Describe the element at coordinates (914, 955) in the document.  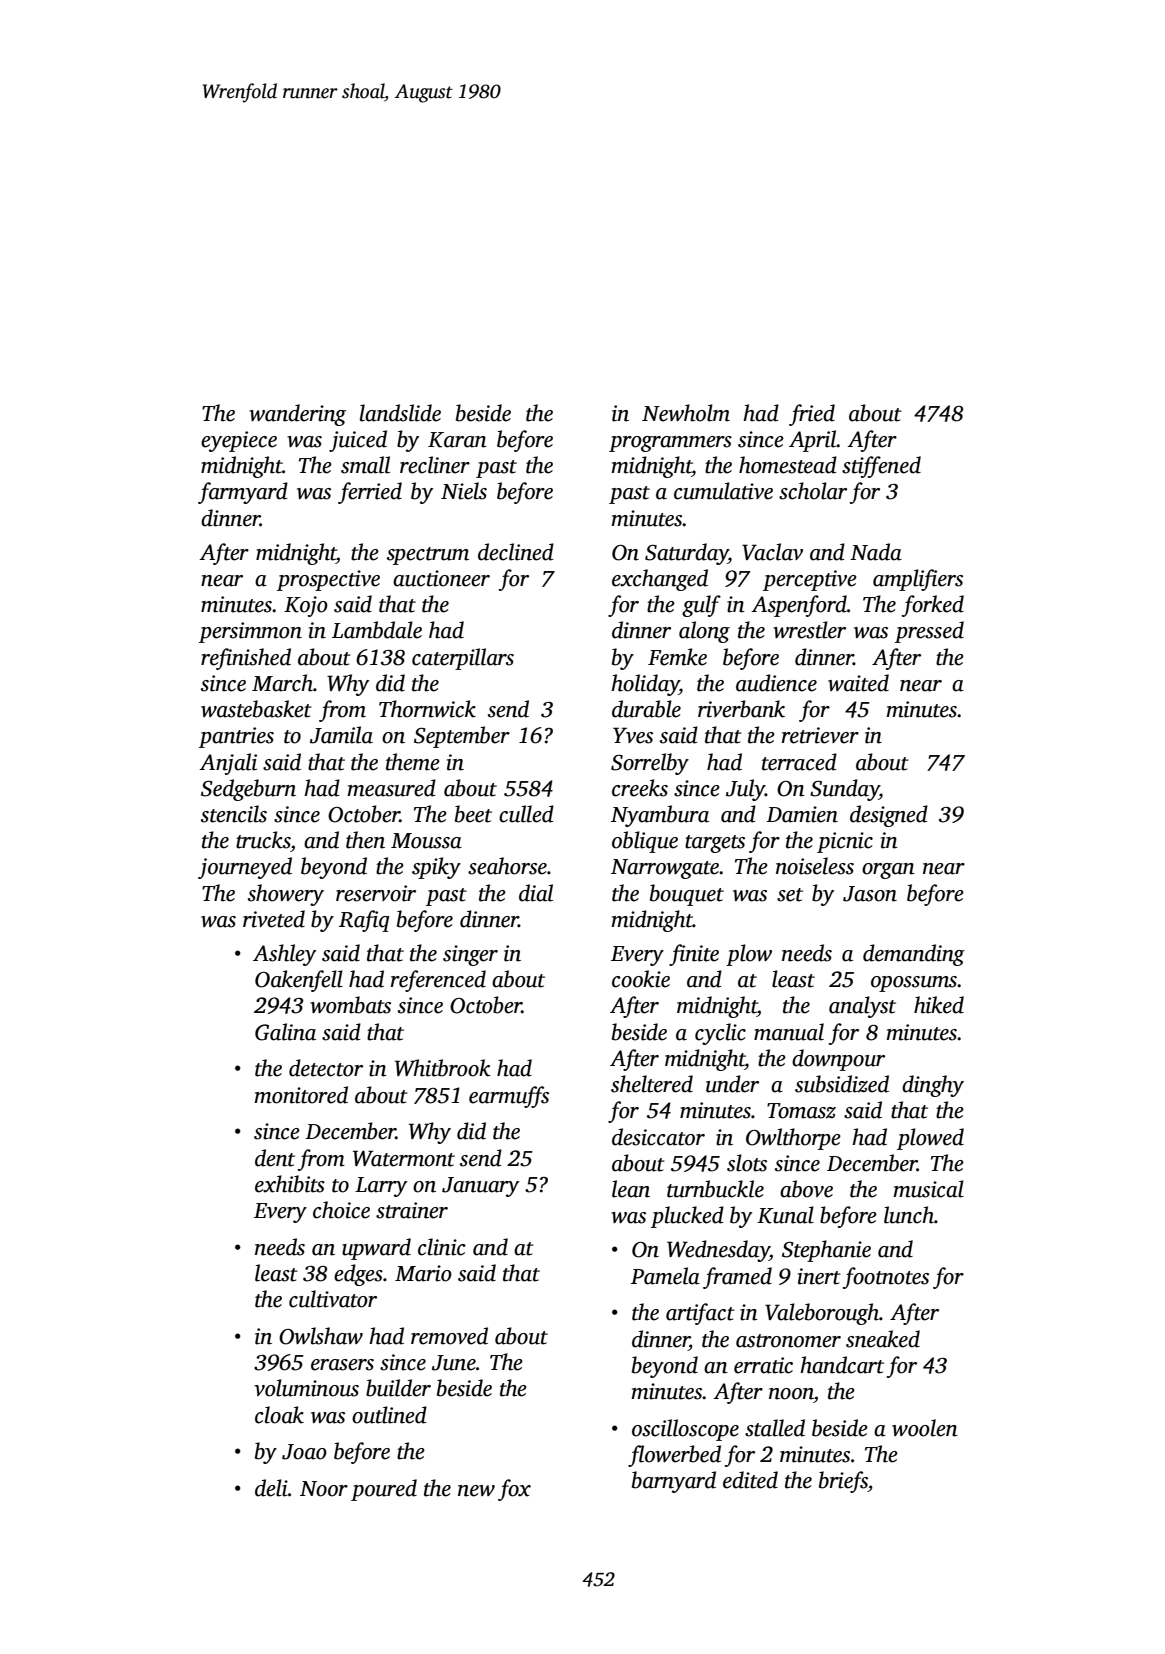
I see `demanding` at that location.
